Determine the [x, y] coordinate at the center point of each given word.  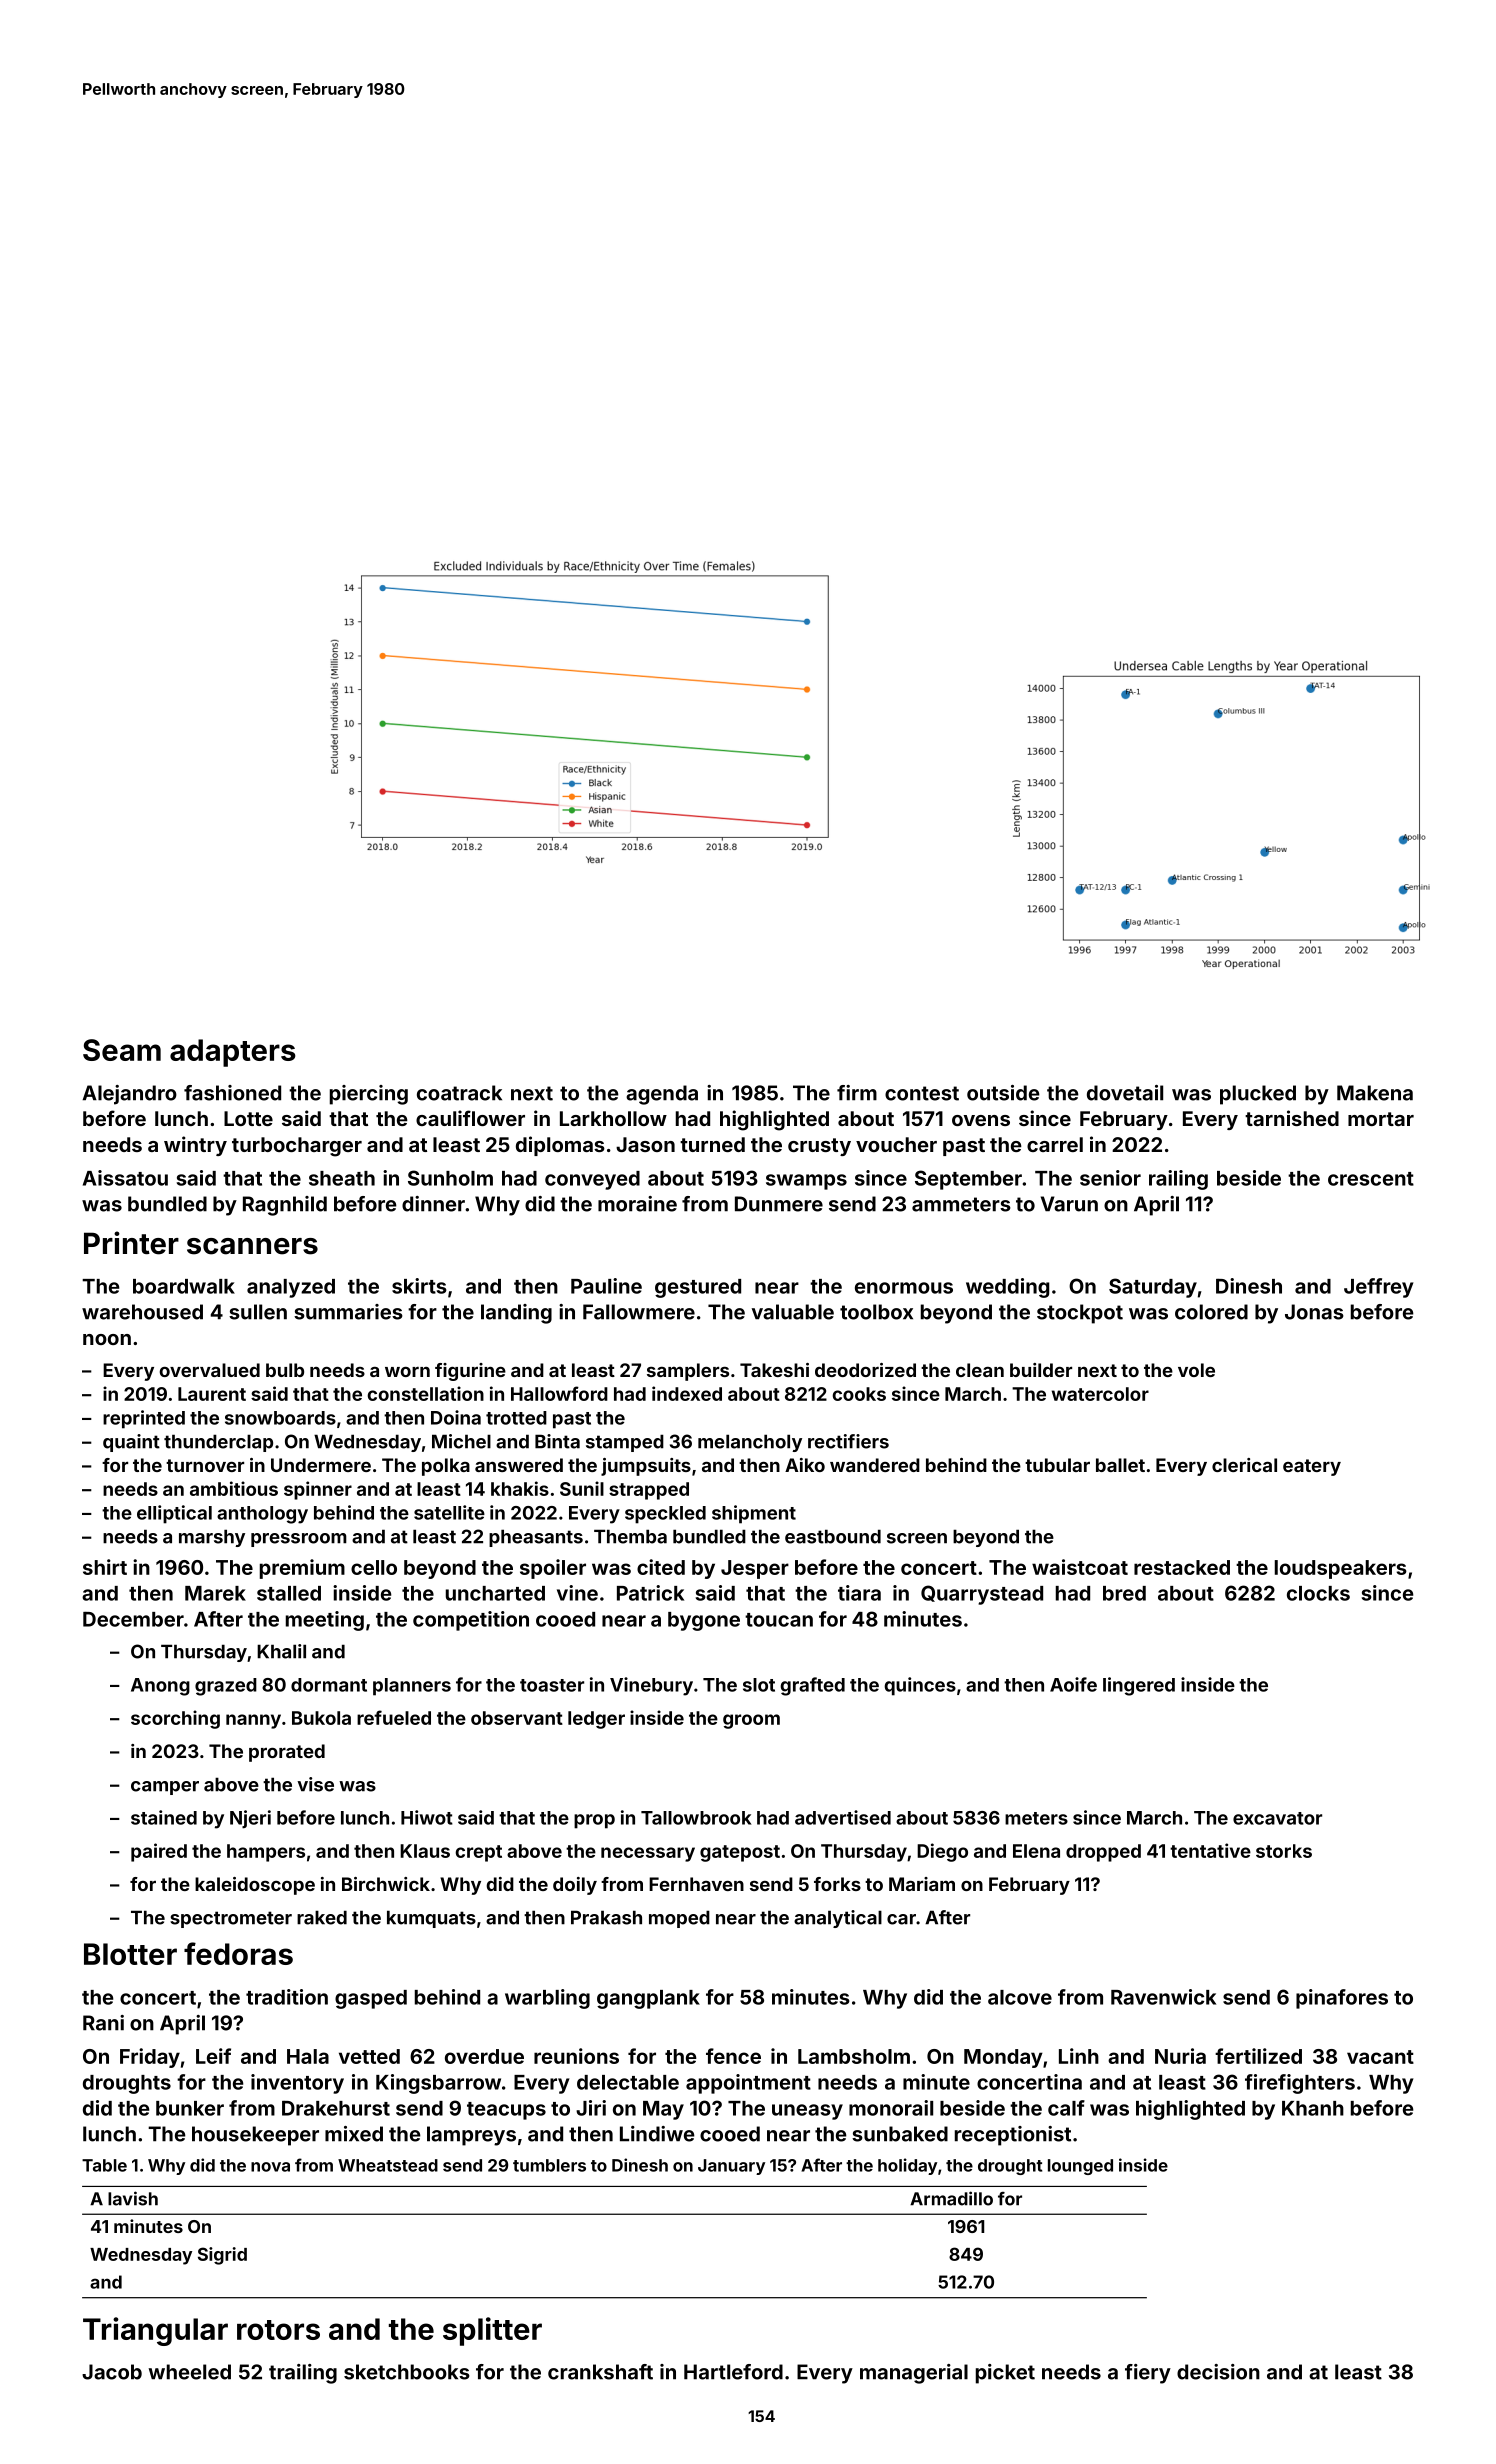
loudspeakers [1341, 1569]
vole [1196, 1370]
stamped [625, 1443]
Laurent [212, 1394]
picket [1005, 2374]
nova [270, 2167]
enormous [904, 1288]
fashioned [232, 1093]
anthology [262, 1515]
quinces [920, 1686]
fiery [1148, 2374]
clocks [1318, 1593]
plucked [1258, 1095]
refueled [394, 1717]
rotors [278, 2330]
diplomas [560, 1146]
